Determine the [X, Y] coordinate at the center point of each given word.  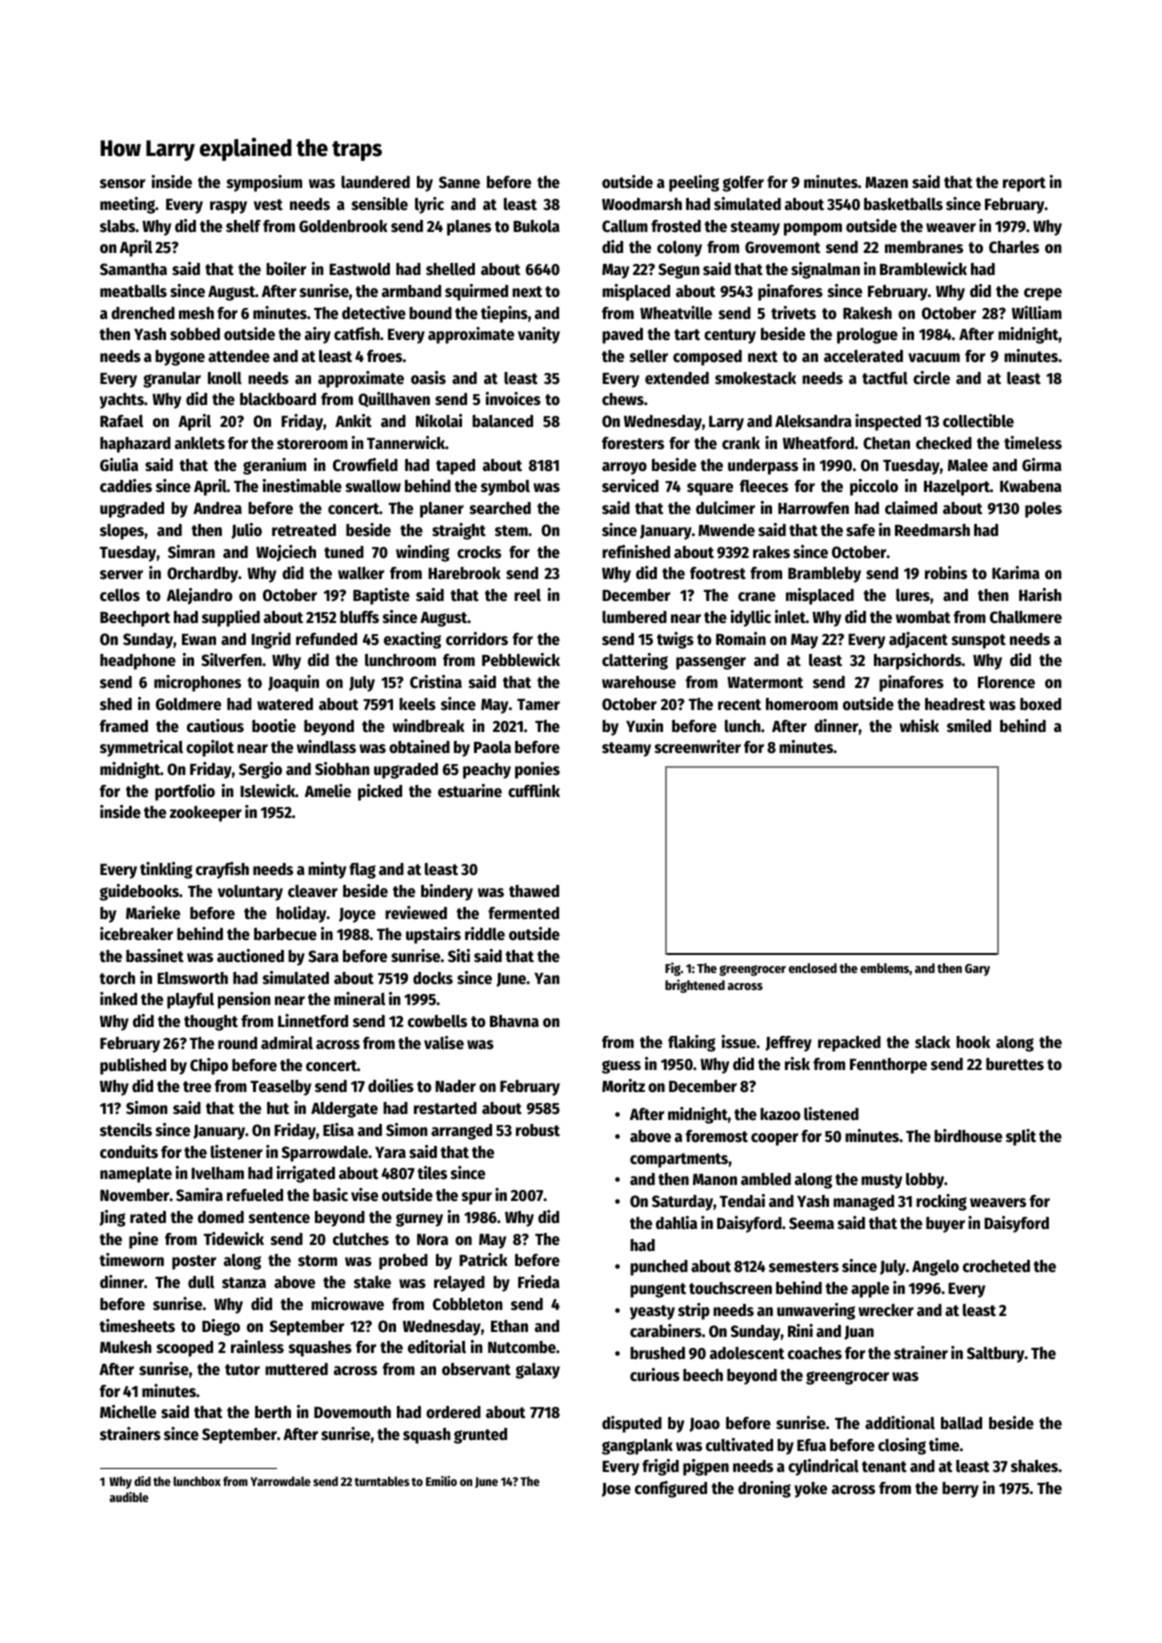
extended [677, 378]
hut [278, 1108]
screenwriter [698, 747]
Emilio [441, 1481]
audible [129, 1497]
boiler [286, 269]
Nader [455, 1086]
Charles [1014, 247]
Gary [977, 970]
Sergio [260, 770]
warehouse [639, 682]
